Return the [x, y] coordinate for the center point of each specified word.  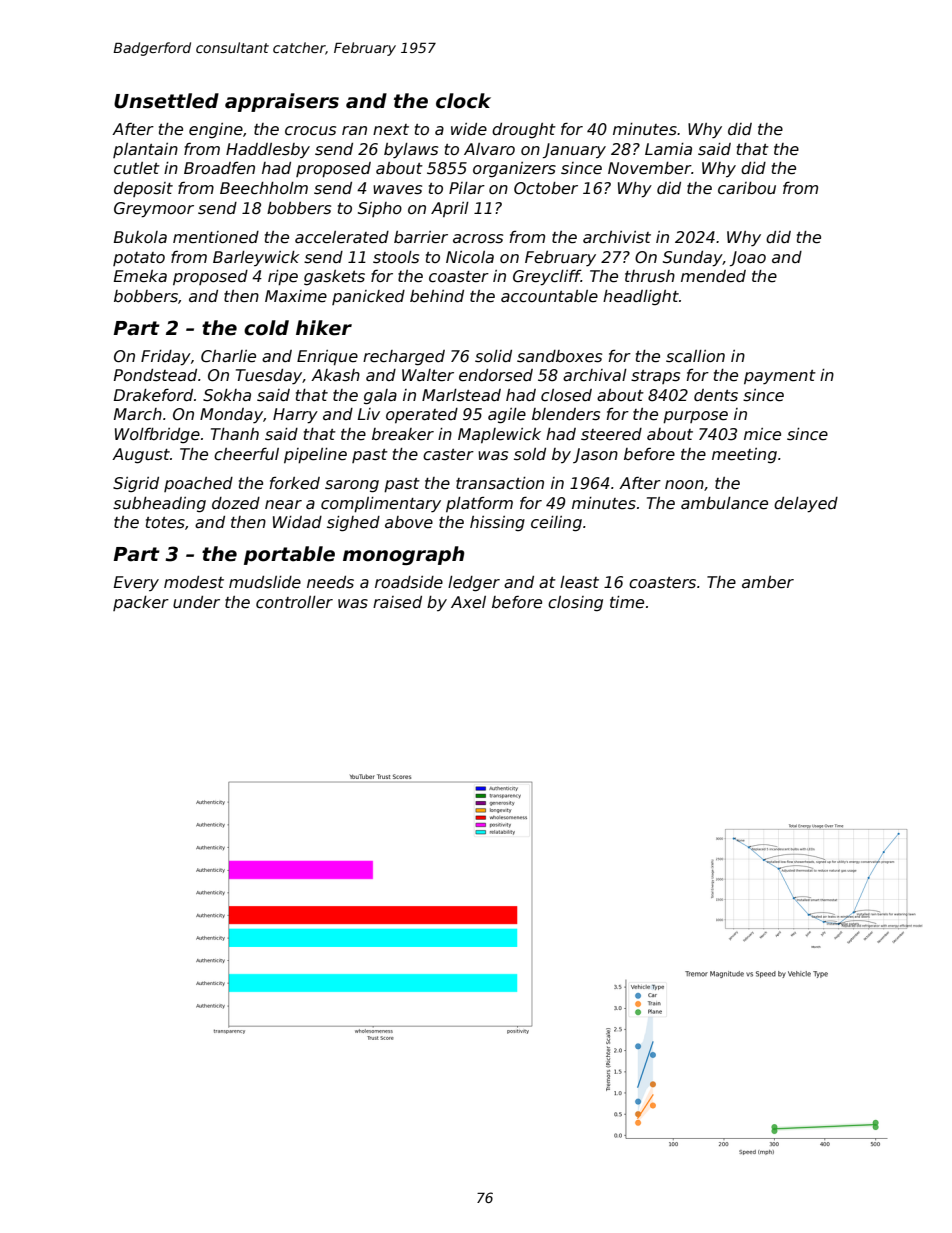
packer [141, 603]
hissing [497, 523]
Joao [748, 258]
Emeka [140, 276]
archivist [617, 237]
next [391, 129]
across [478, 239]
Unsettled [166, 101]
